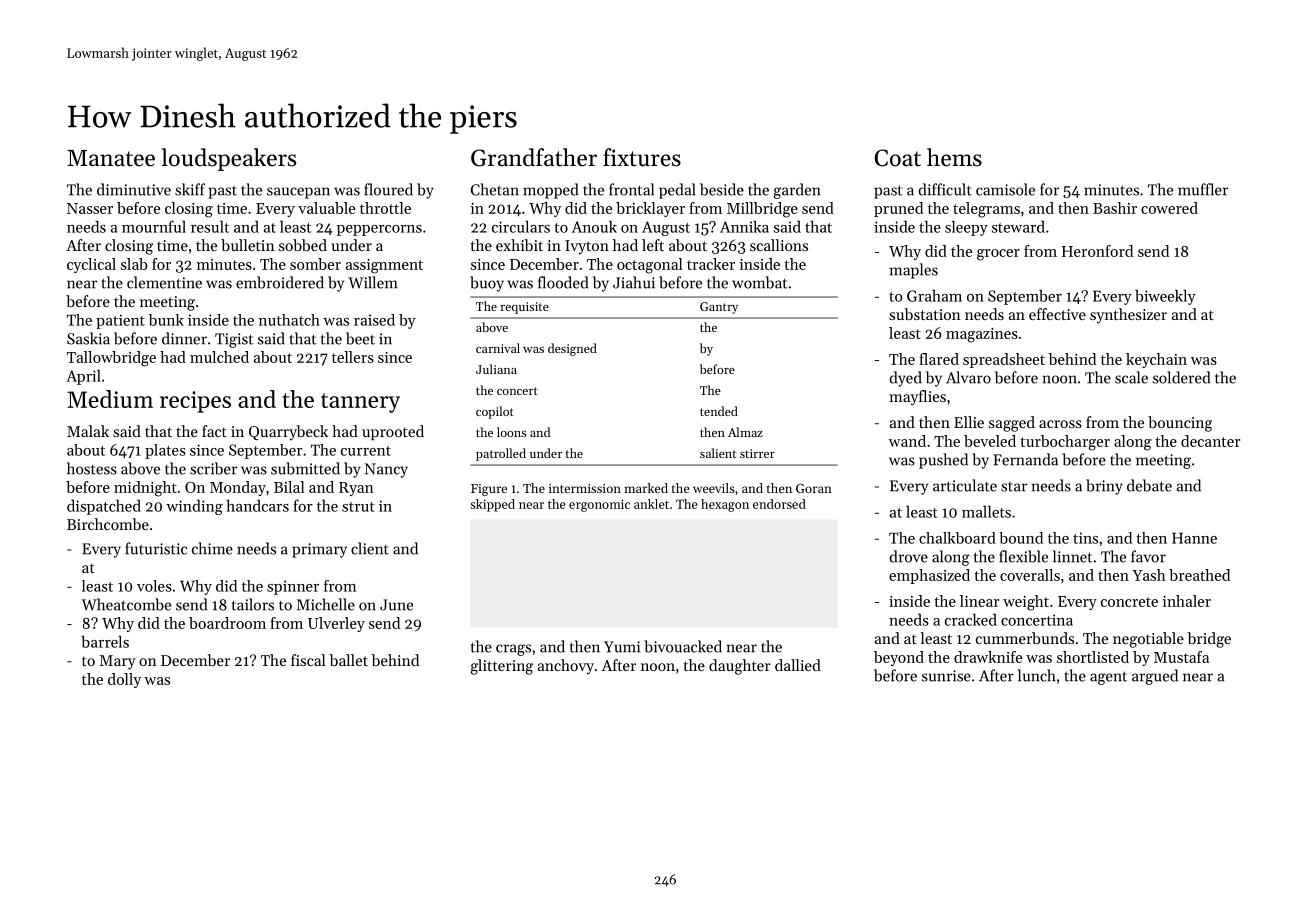 The height and width of the screenshot is (924, 1308). Describe the element at coordinates (513, 650) in the screenshot. I see `crags` at that location.
